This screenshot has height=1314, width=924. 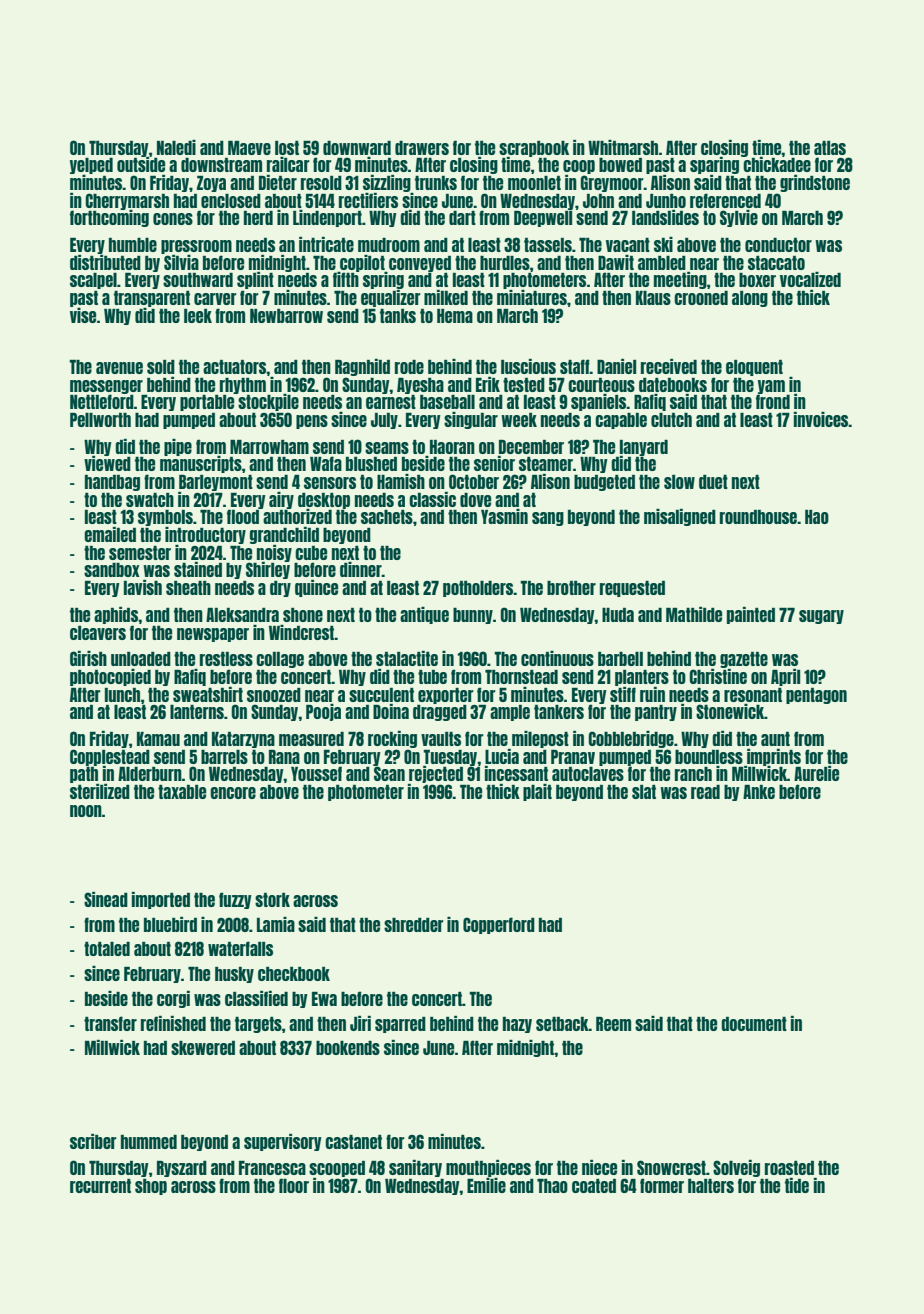 What do you see at coordinates (524, 385) in the screenshot?
I see `tested` at bounding box center [524, 385].
